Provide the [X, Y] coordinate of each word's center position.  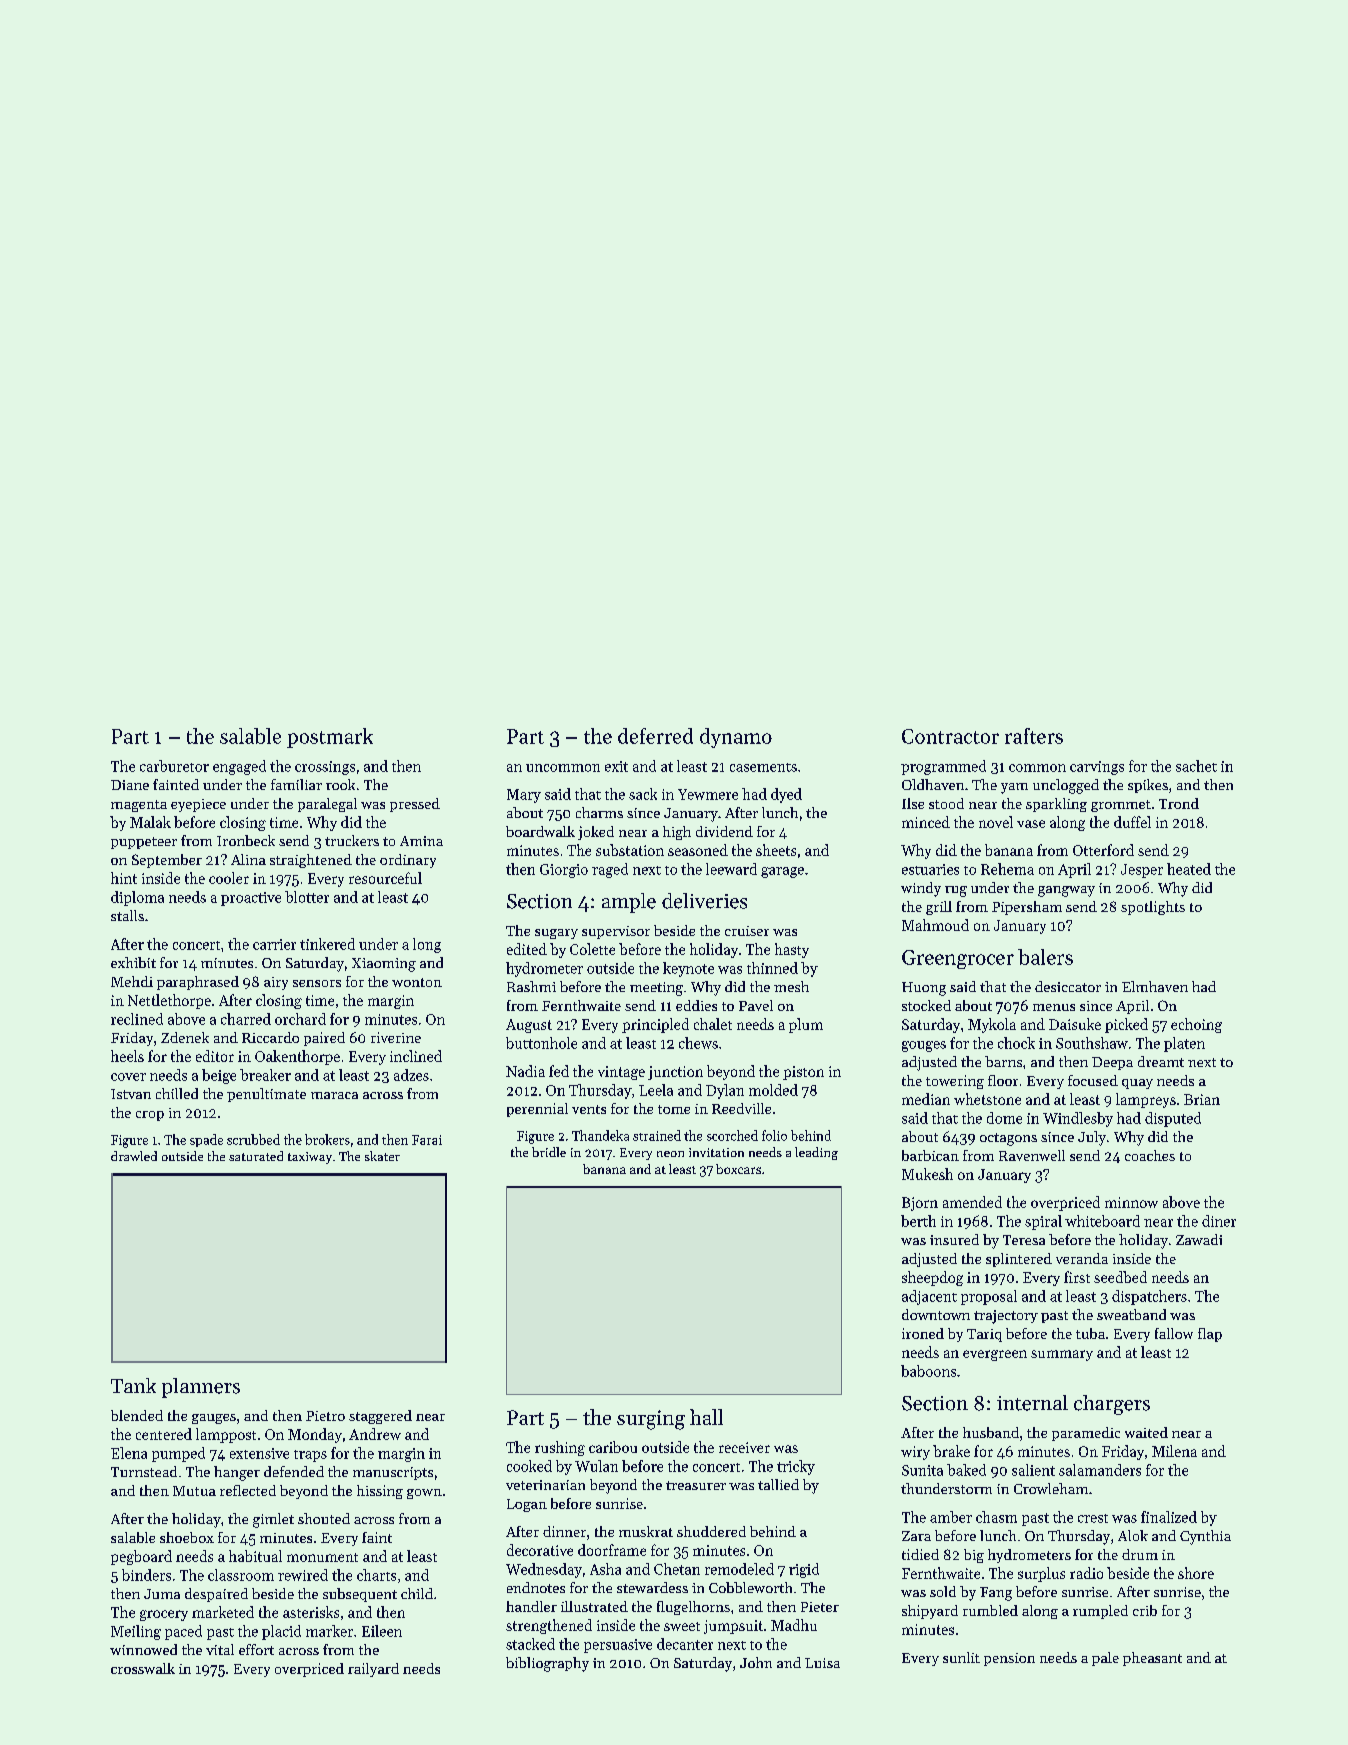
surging [651, 1420]
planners [201, 1388]
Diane [130, 785]
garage [782, 872]
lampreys [1146, 1100]
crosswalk [143, 1668]
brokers [327, 1139]
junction [675, 1073]
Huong [924, 989]
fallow [1174, 1333]
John [756, 1662]
